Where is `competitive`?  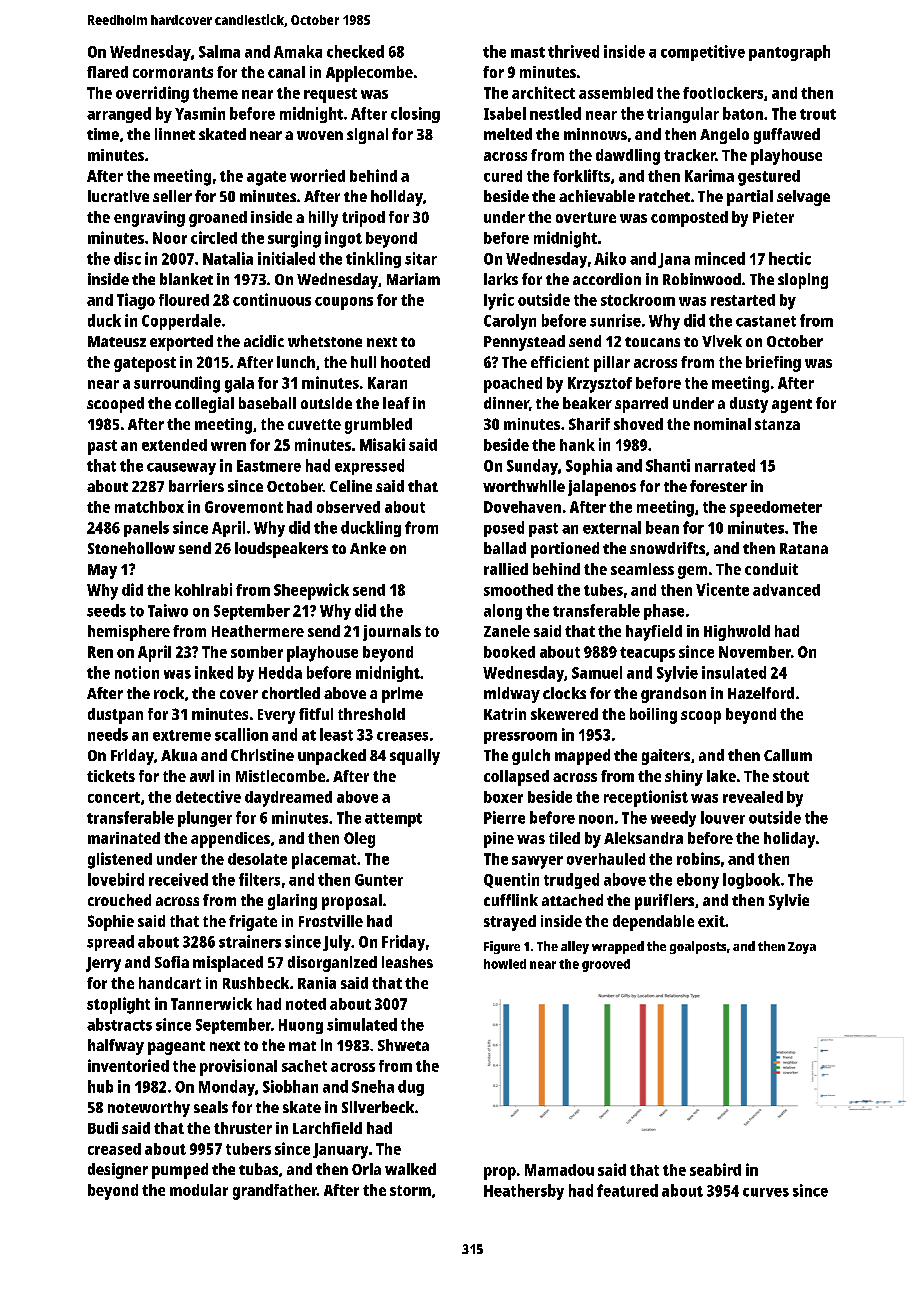 competitive is located at coordinates (703, 53).
